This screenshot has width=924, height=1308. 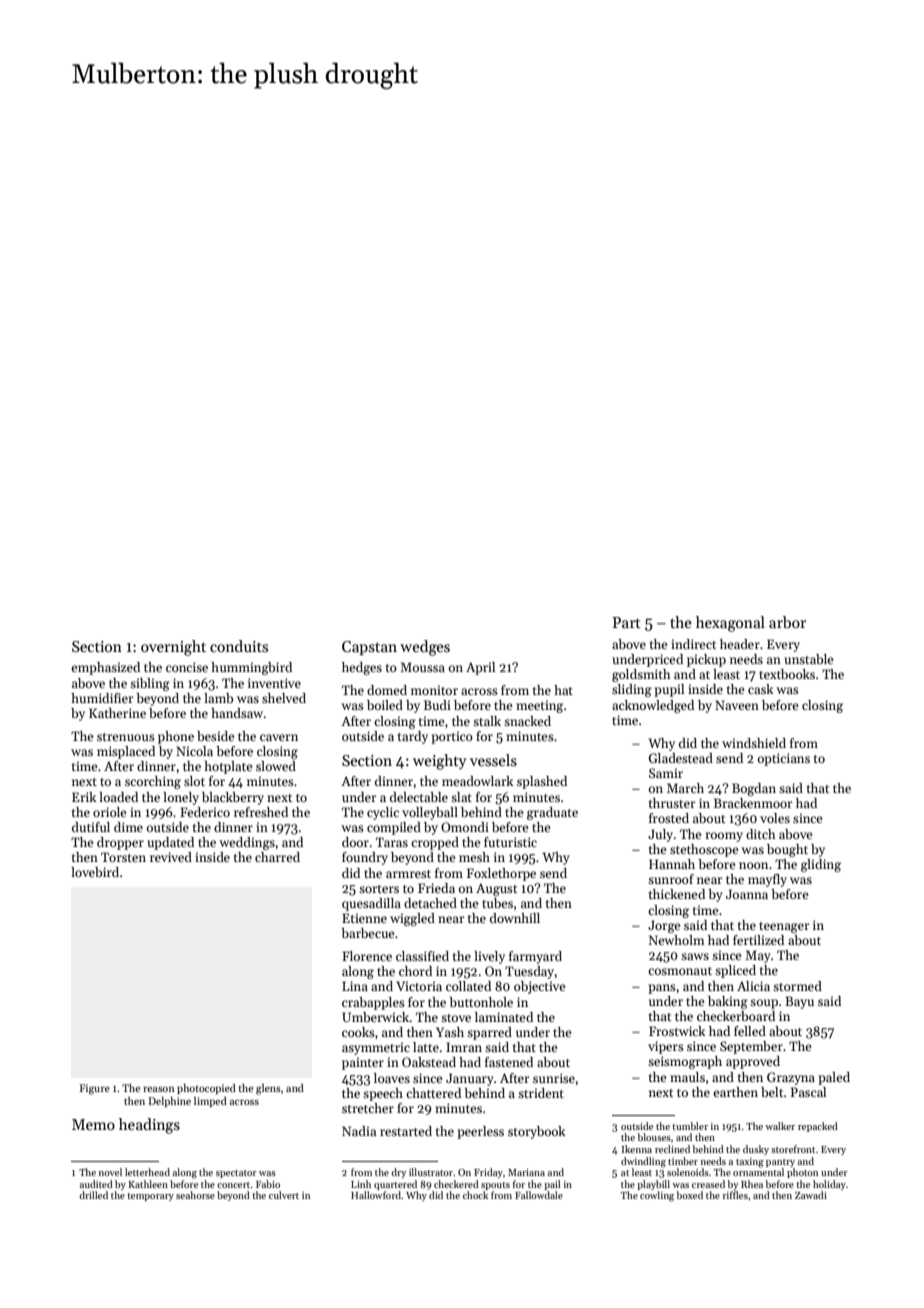 What do you see at coordinates (627, 622) in the screenshot?
I see `Part` at bounding box center [627, 622].
